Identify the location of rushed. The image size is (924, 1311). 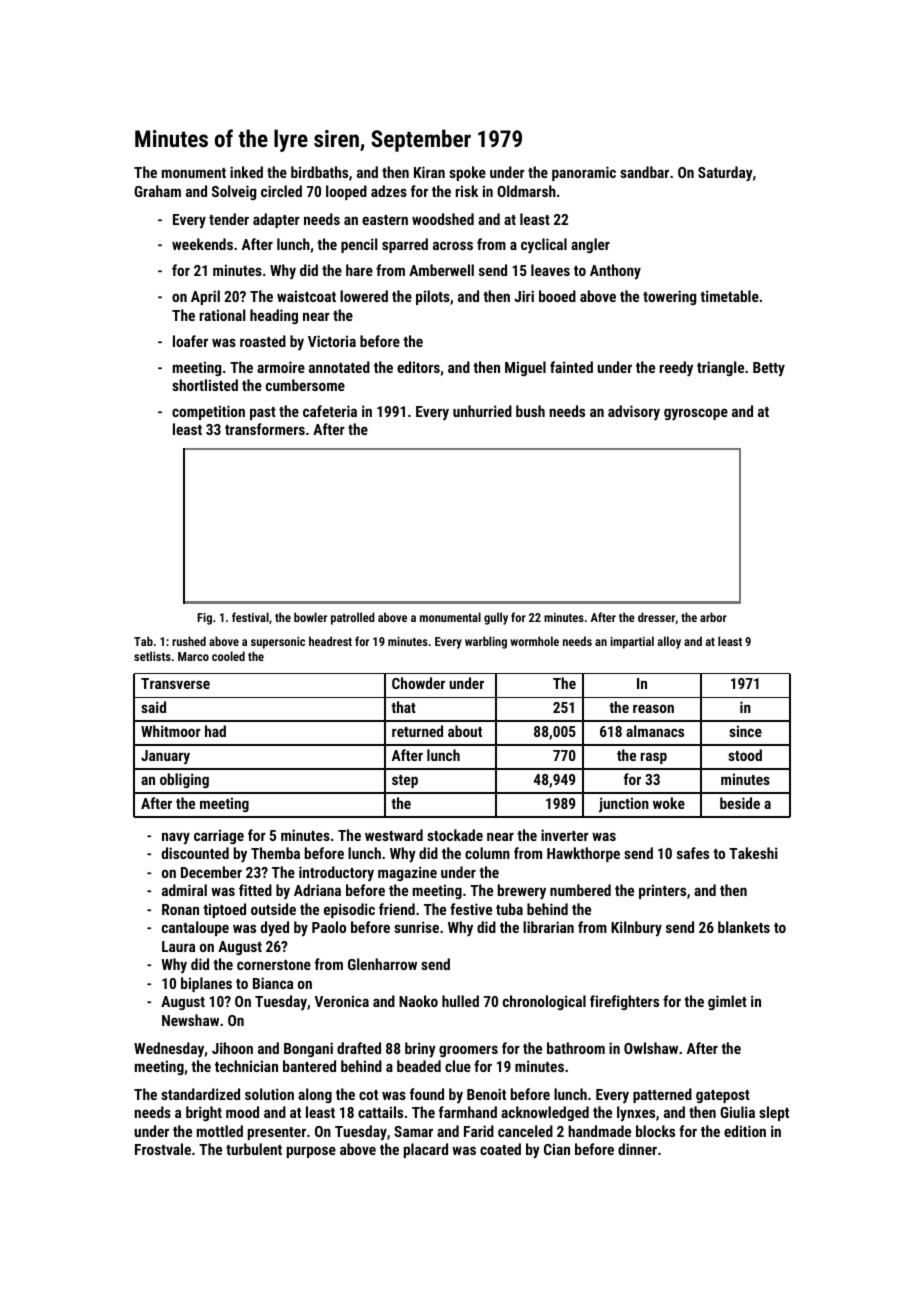
(189, 641).
